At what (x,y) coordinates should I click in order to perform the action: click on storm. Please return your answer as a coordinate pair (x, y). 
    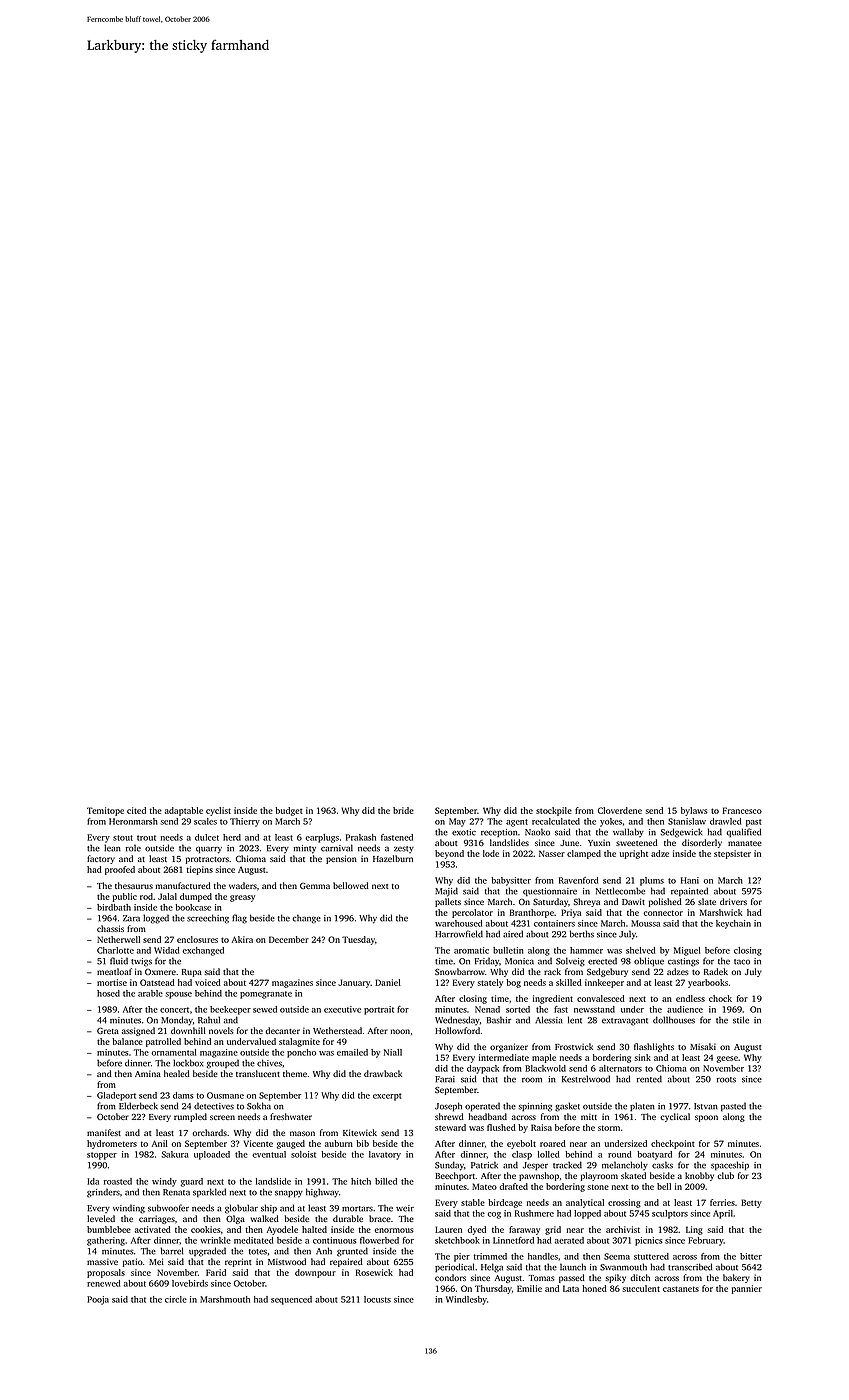
    Looking at the image, I should click on (609, 1128).
